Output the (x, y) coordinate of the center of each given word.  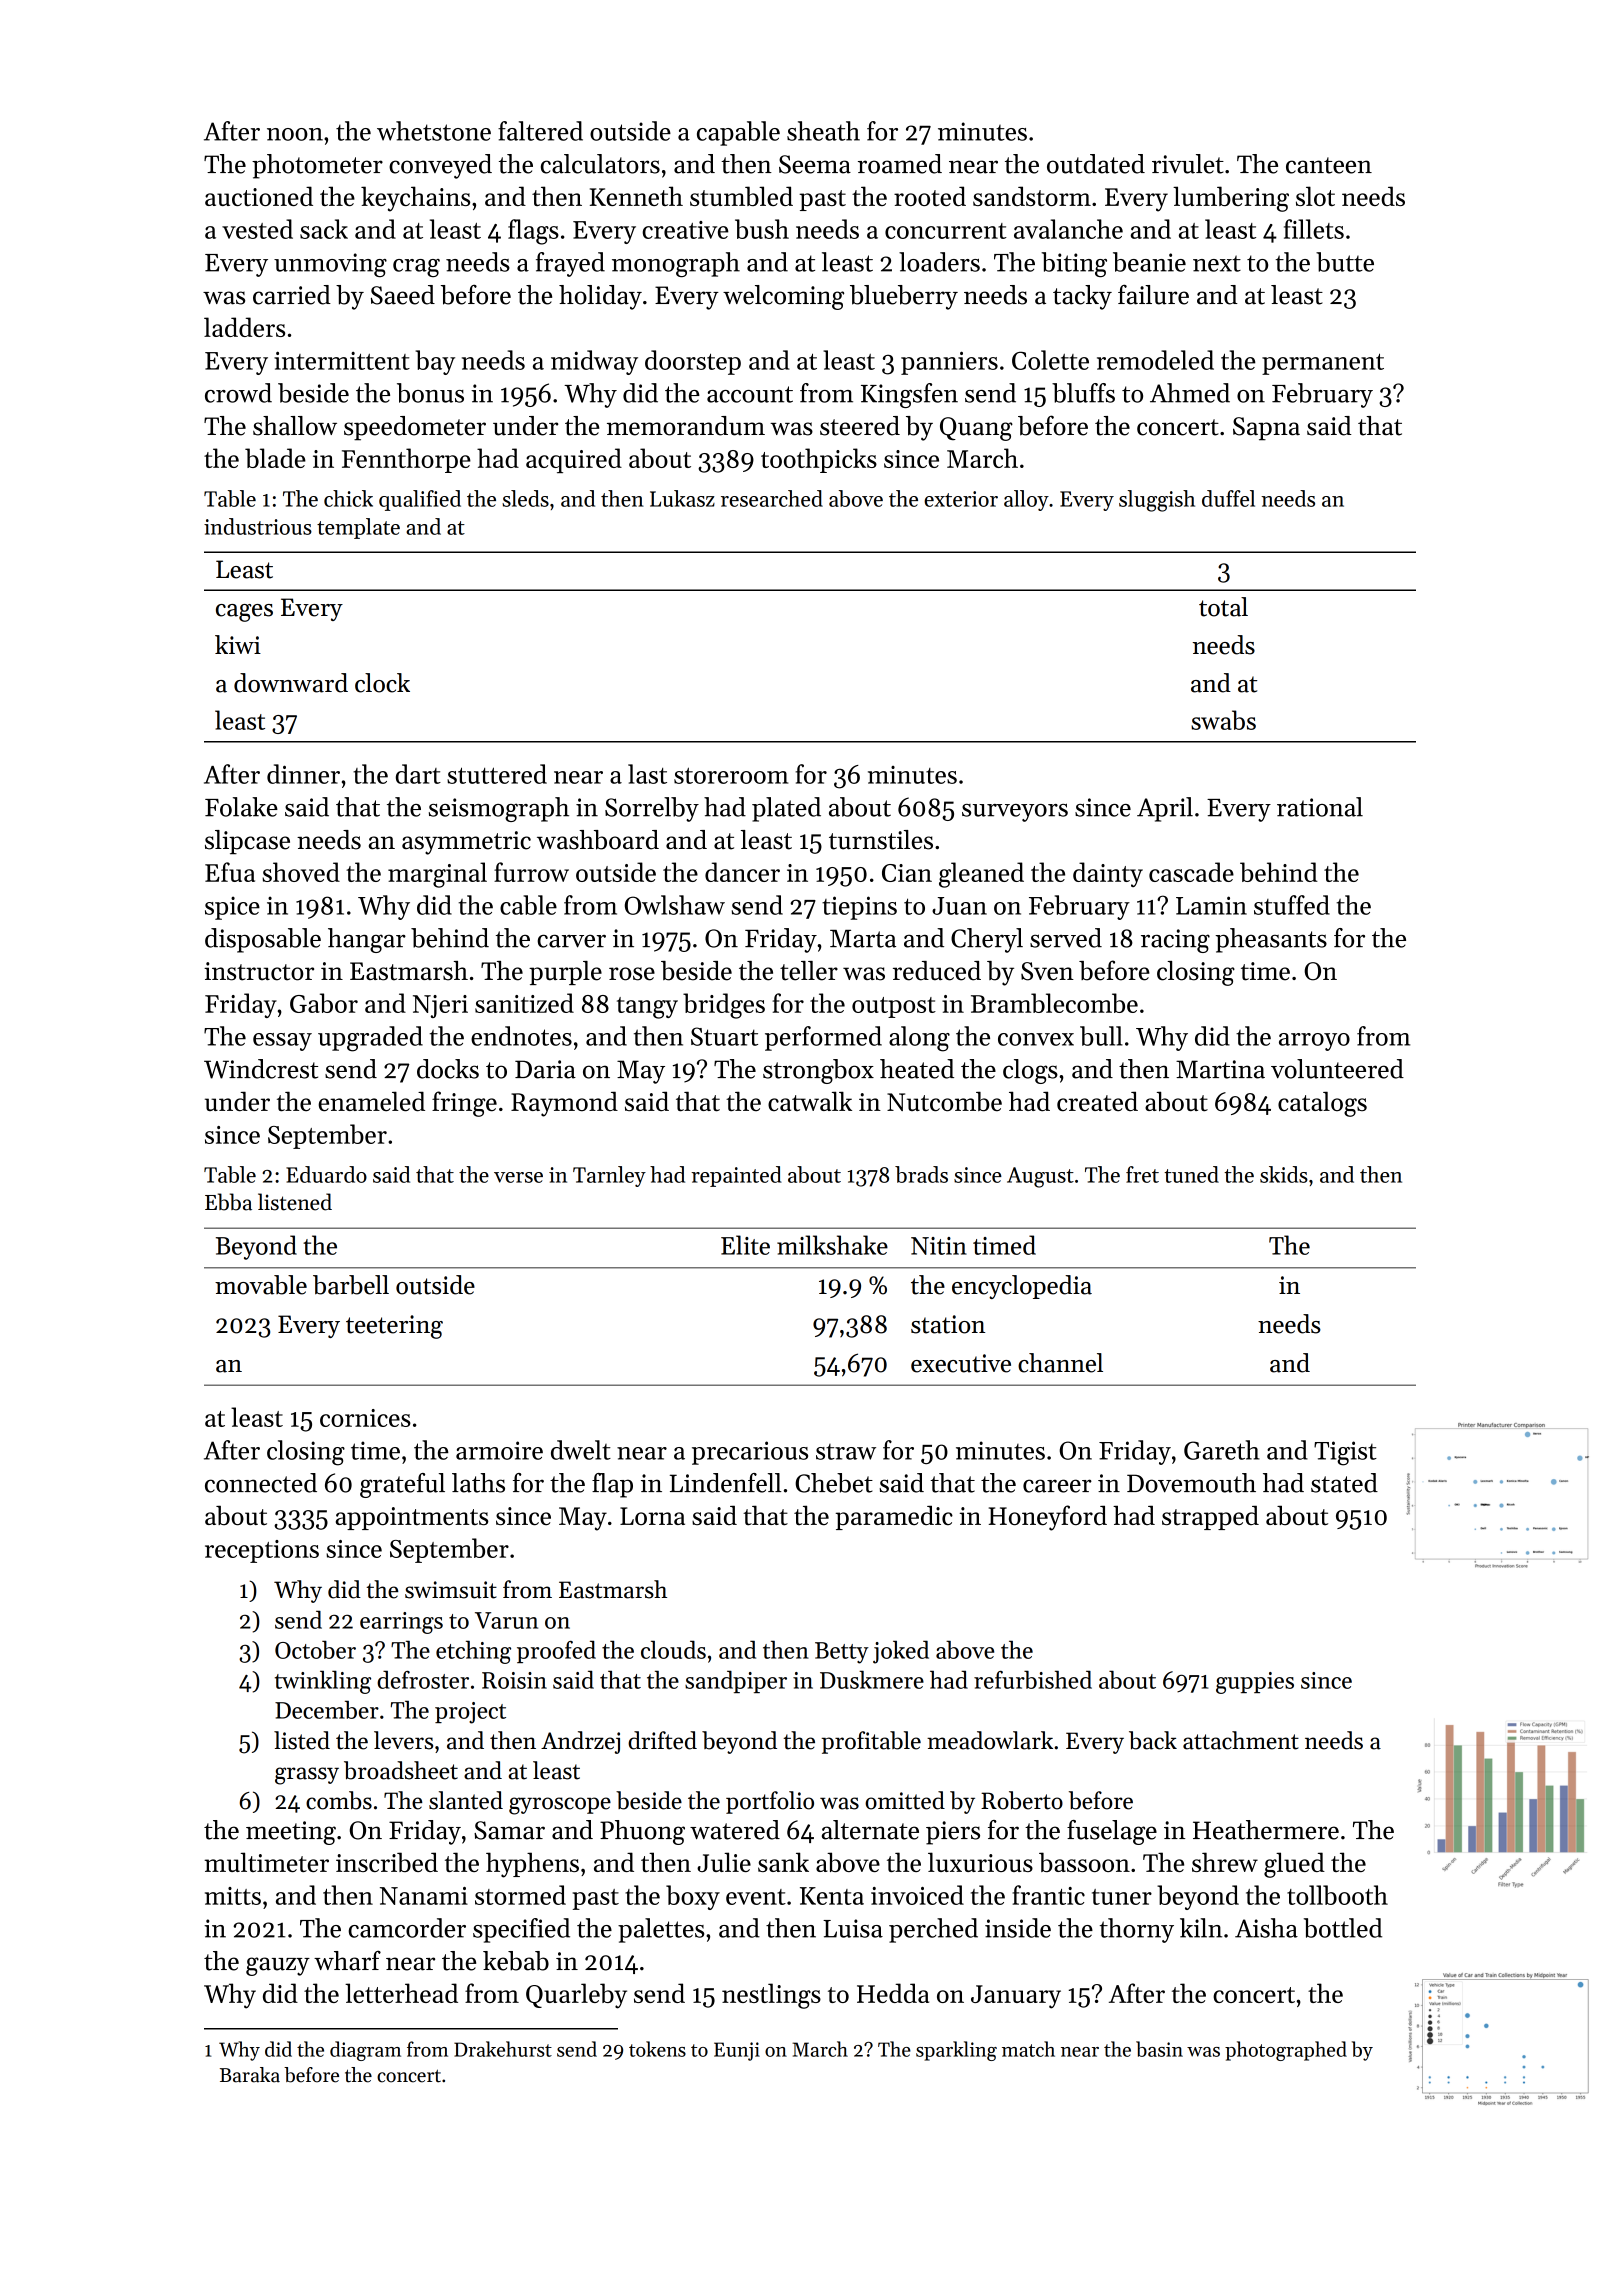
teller (809, 971)
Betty (842, 1653)
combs (339, 1800)
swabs (1223, 720)
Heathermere (1266, 1830)
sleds (525, 498)
